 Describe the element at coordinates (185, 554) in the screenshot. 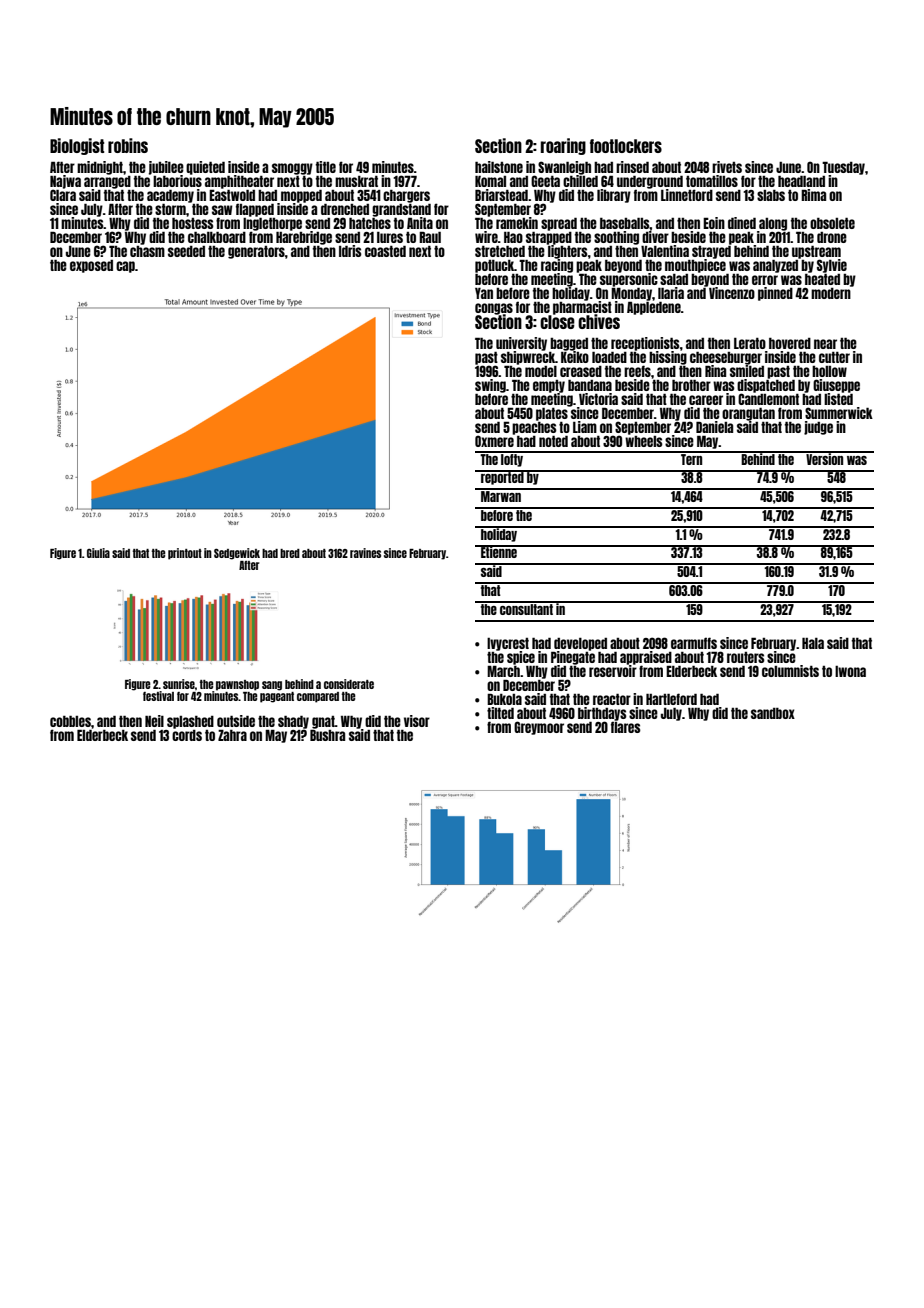

I see `printout` at that location.
